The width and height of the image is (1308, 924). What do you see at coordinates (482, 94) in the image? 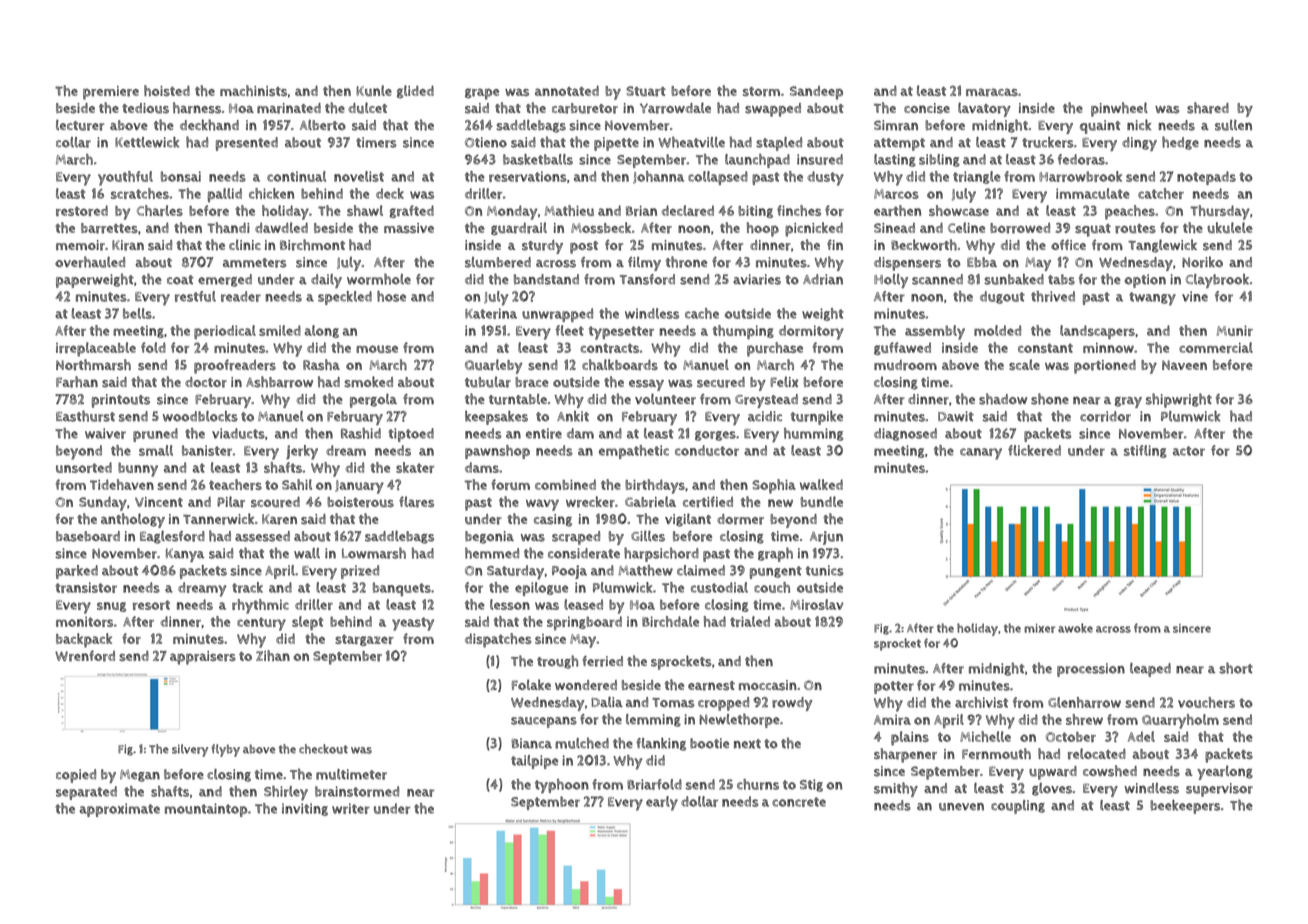
I see `grape` at bounding box center [482, 94].
